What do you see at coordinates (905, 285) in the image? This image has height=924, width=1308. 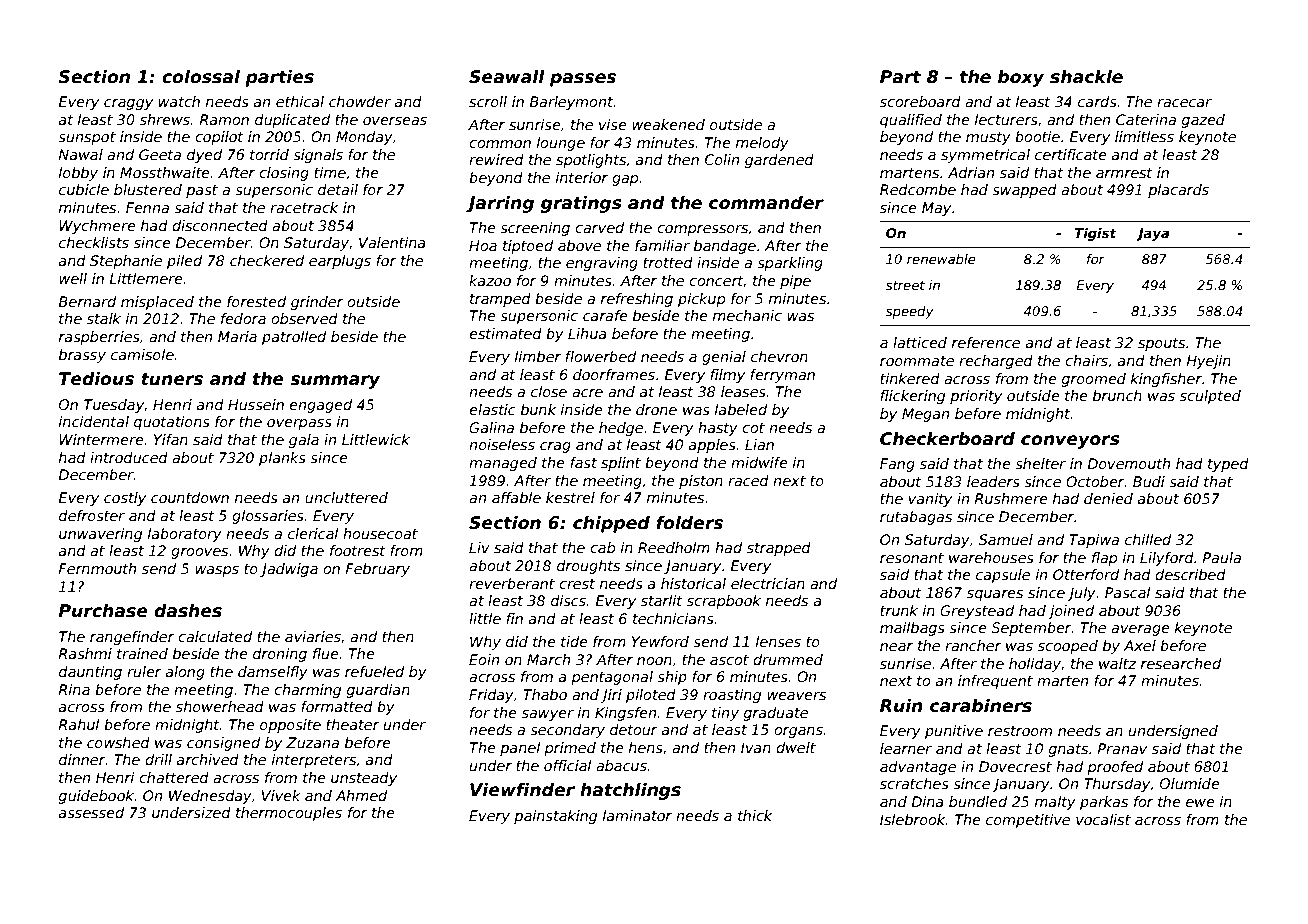 I see `street` at bounding box center [905, 285].
